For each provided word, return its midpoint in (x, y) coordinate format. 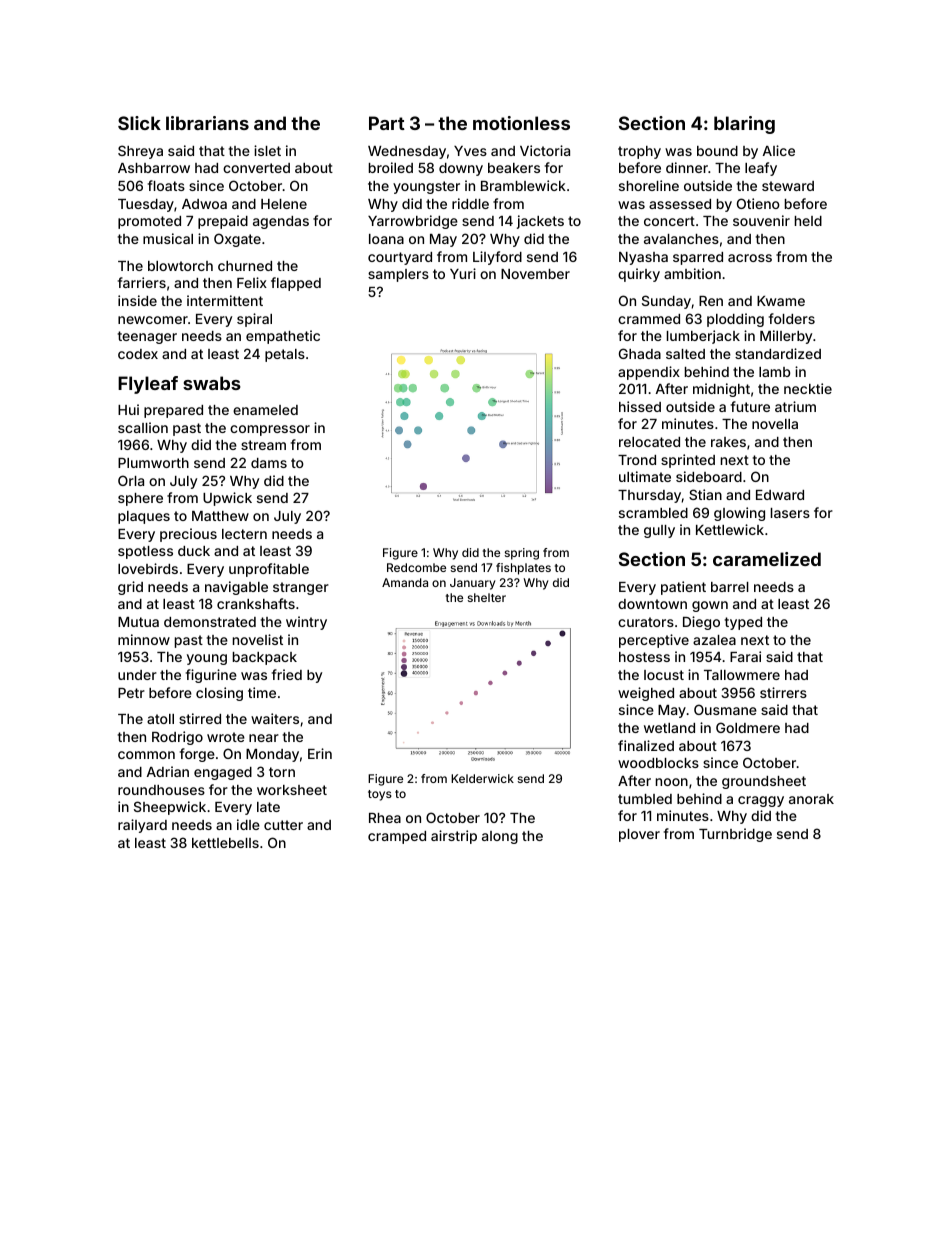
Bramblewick (523, 185)
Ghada (640, 353)
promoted (149, 222)
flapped (296, 284)
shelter (487, 597)
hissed (640, 406)
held (808, 221)
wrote (226, 737)
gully (659, 531)
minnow (144, 639)
